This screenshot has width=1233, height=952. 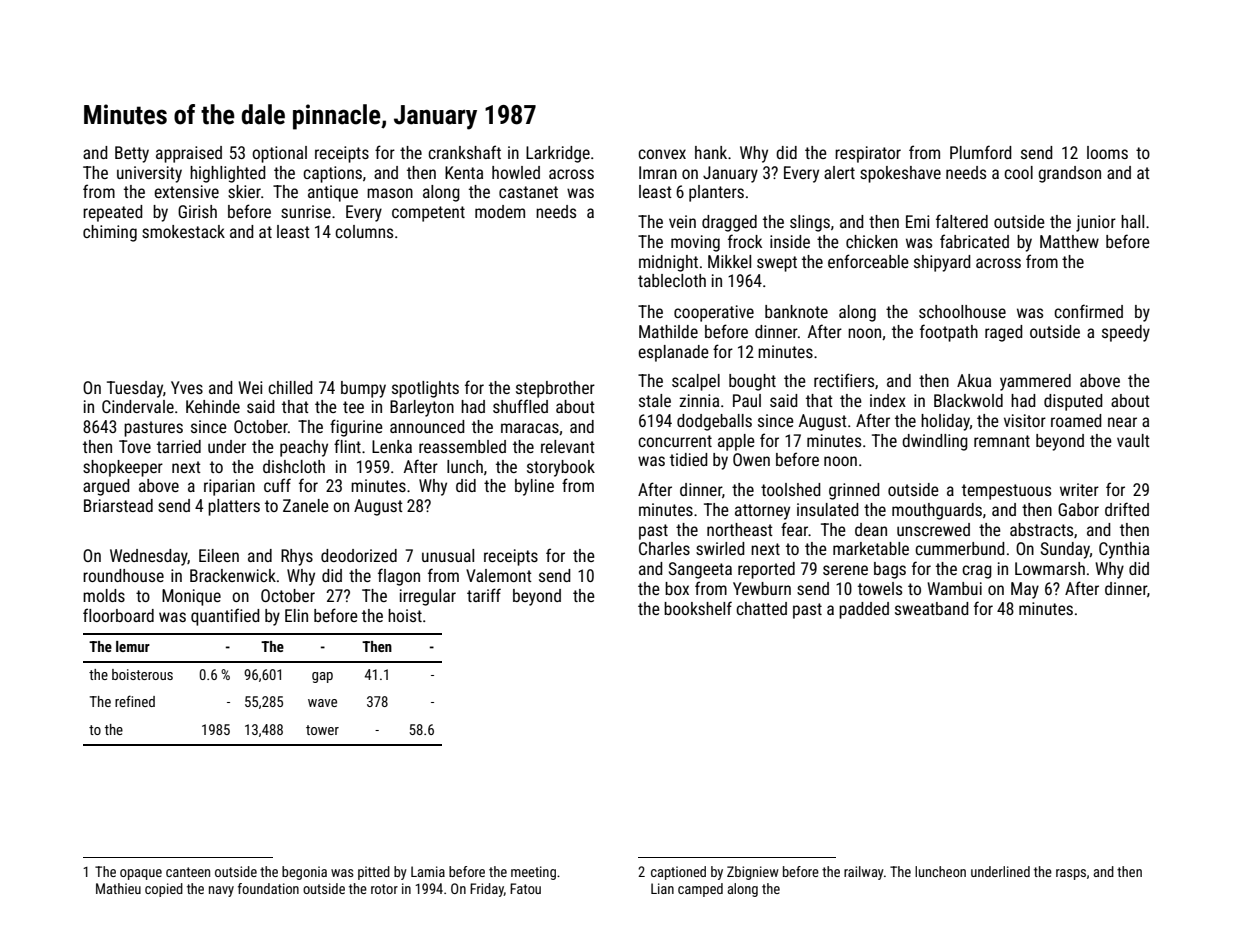 What do you see at coordinates (962, 311) in the screenshot?
I see `schoolhouse` at bounding box center [962, 311].
